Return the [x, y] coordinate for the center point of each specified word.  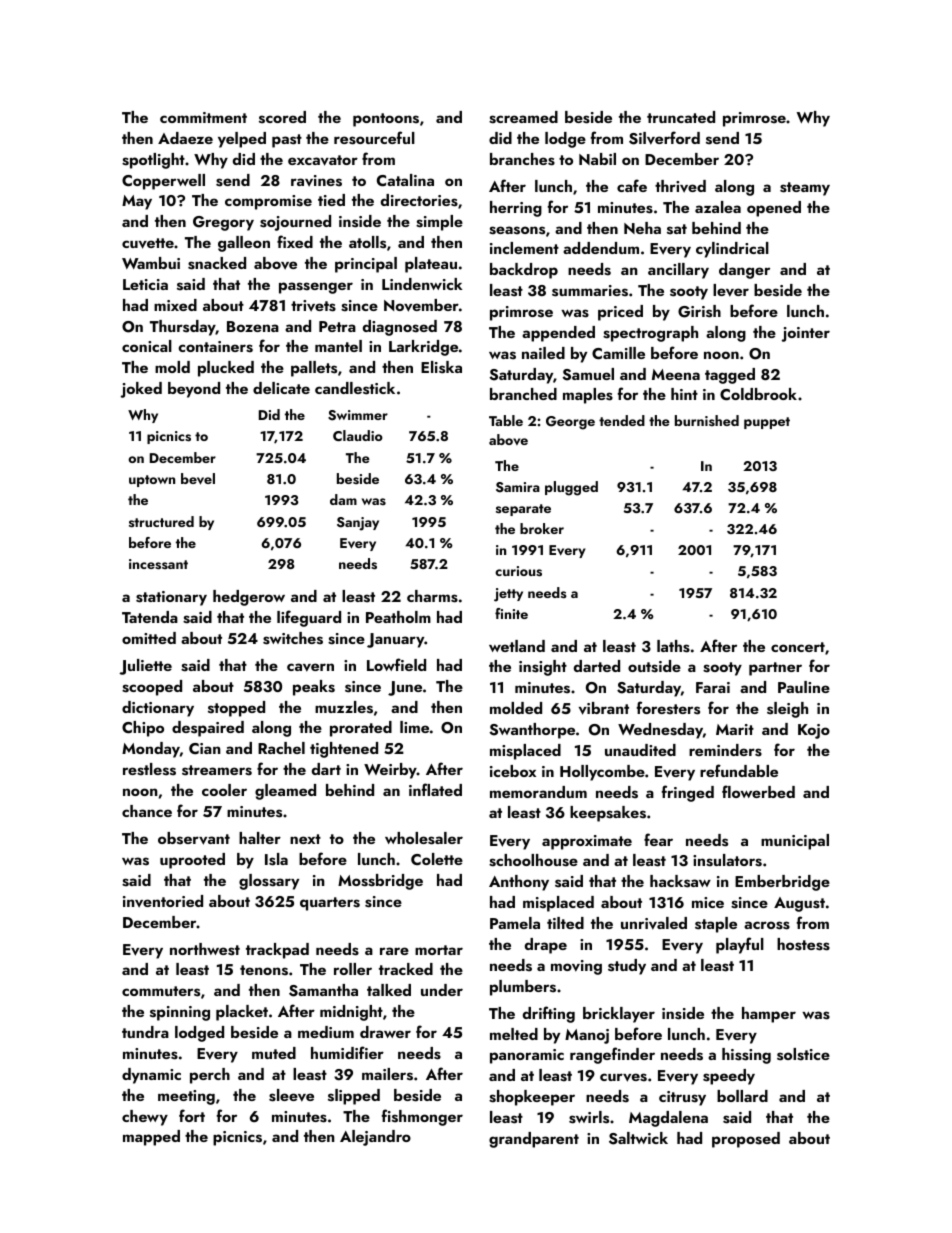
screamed [523, 117]
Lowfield [396, 664]
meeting [186, 1097]
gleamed [285, 792]
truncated [681, 117]
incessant [158, 564]
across [767, 925]
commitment [203, 117]
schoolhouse [533, 860]
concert [798, 647]
